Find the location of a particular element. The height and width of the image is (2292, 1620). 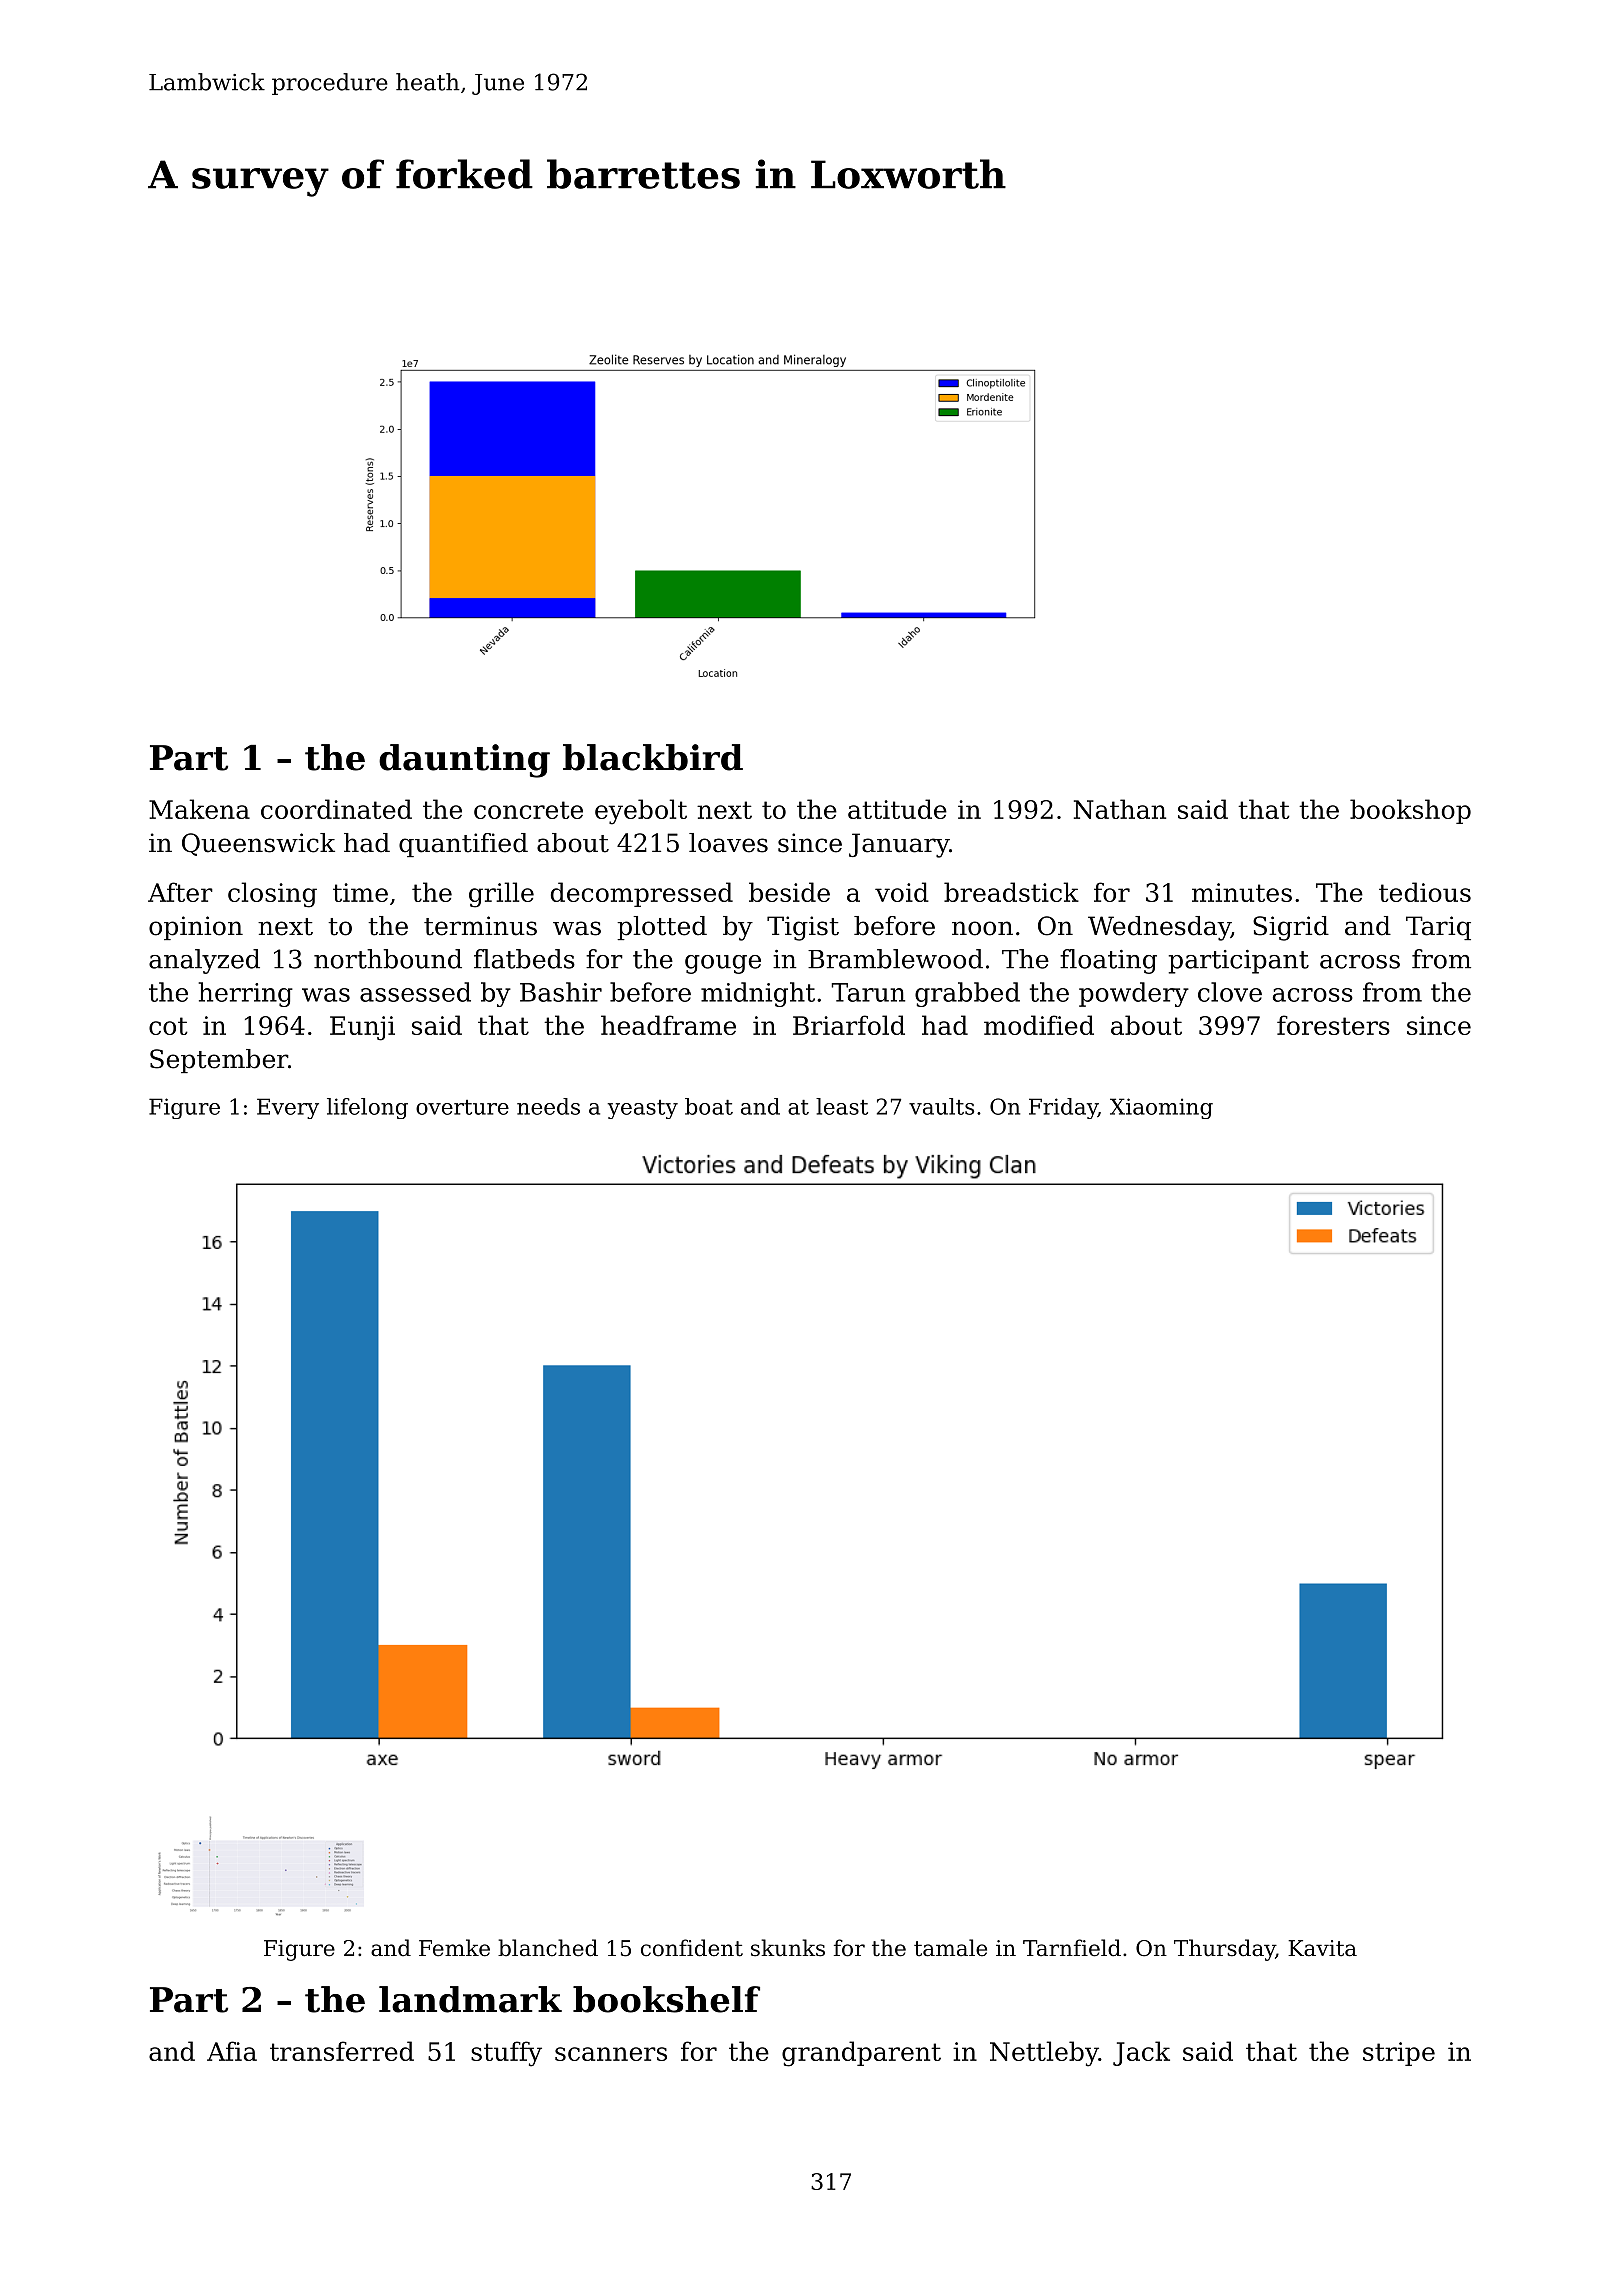

foresters is located at coordinates (1333, 1025).
